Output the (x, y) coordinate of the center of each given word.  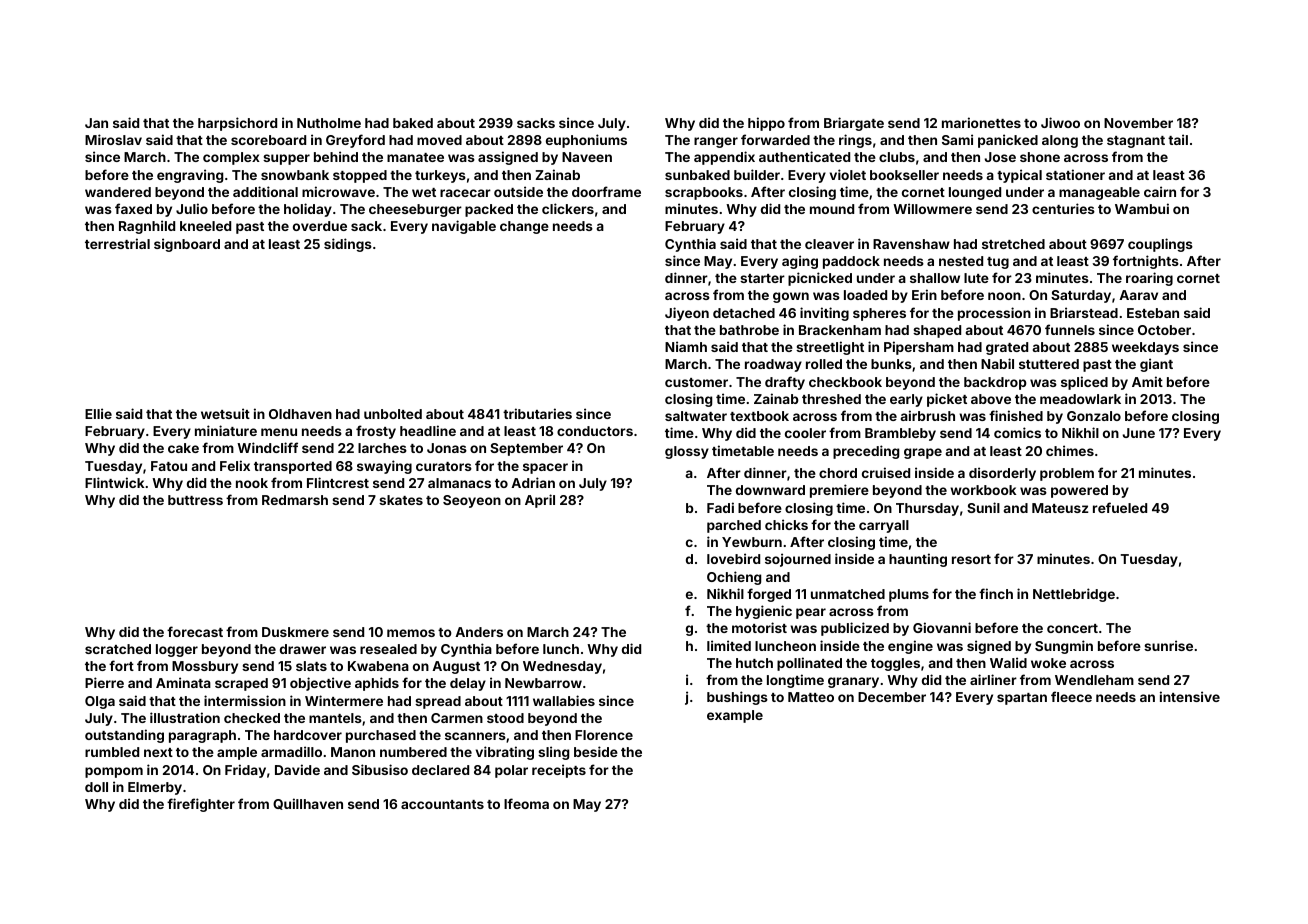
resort (971, 559)
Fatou (169, 466)
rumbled (112, 752)
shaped (937, 331)
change (524, 227)
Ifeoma (526, 803)
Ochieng (734, 578)
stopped (360, 176)
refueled (1120, 507)
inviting (824, 314)
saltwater (696, 416)
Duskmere (295, 632)
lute (976, 278)
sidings (348, 245)
